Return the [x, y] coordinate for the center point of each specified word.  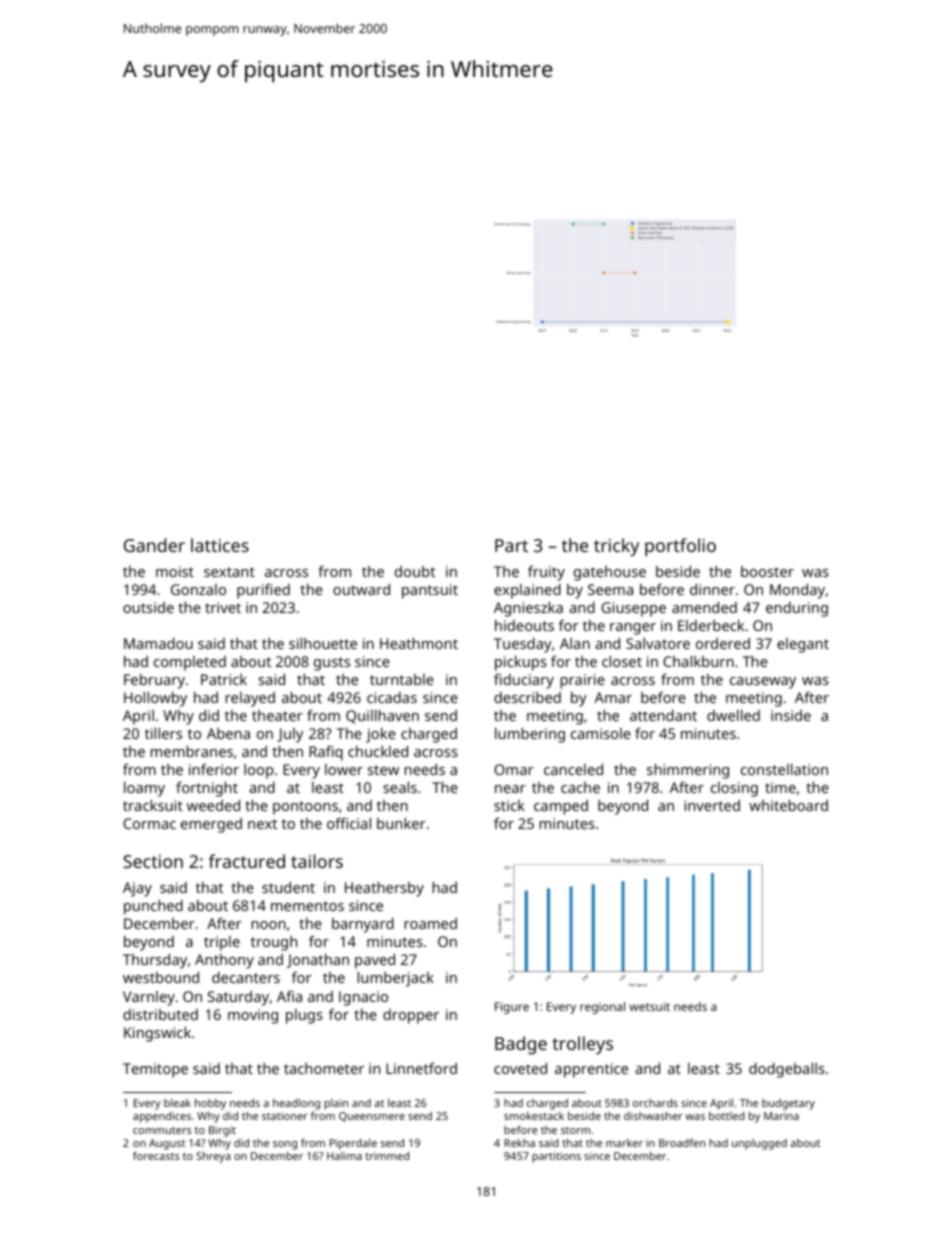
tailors [317, 861]
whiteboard [788, 805]
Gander [154, 545]
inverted [712, 805]
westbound [161, 977]
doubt [415, 571]
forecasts [156, 1155]
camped [561, 807]
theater [277, 715]
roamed [431, 923]
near [510, 789]
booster [767, 571]
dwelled [733, 715]
